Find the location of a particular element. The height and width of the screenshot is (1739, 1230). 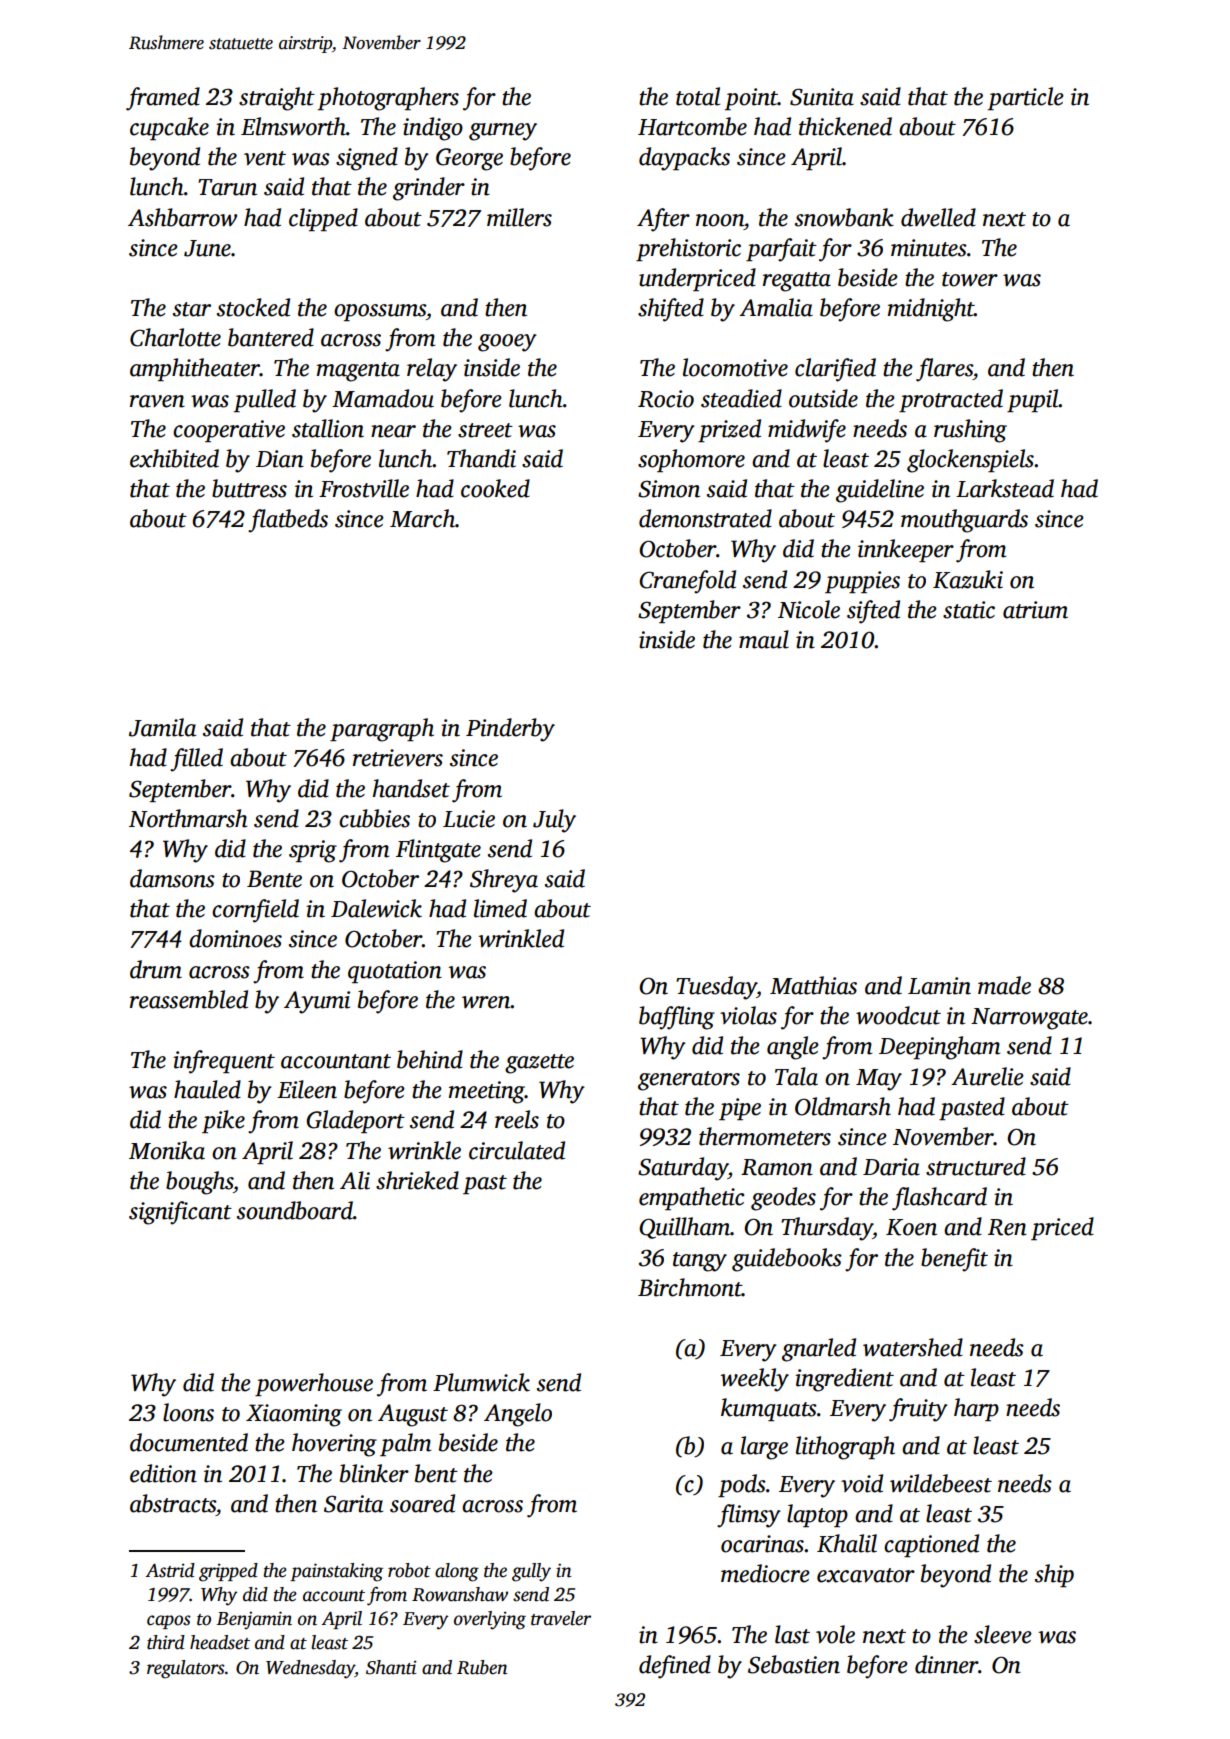

generators is located at coordinates (689, 1081).
